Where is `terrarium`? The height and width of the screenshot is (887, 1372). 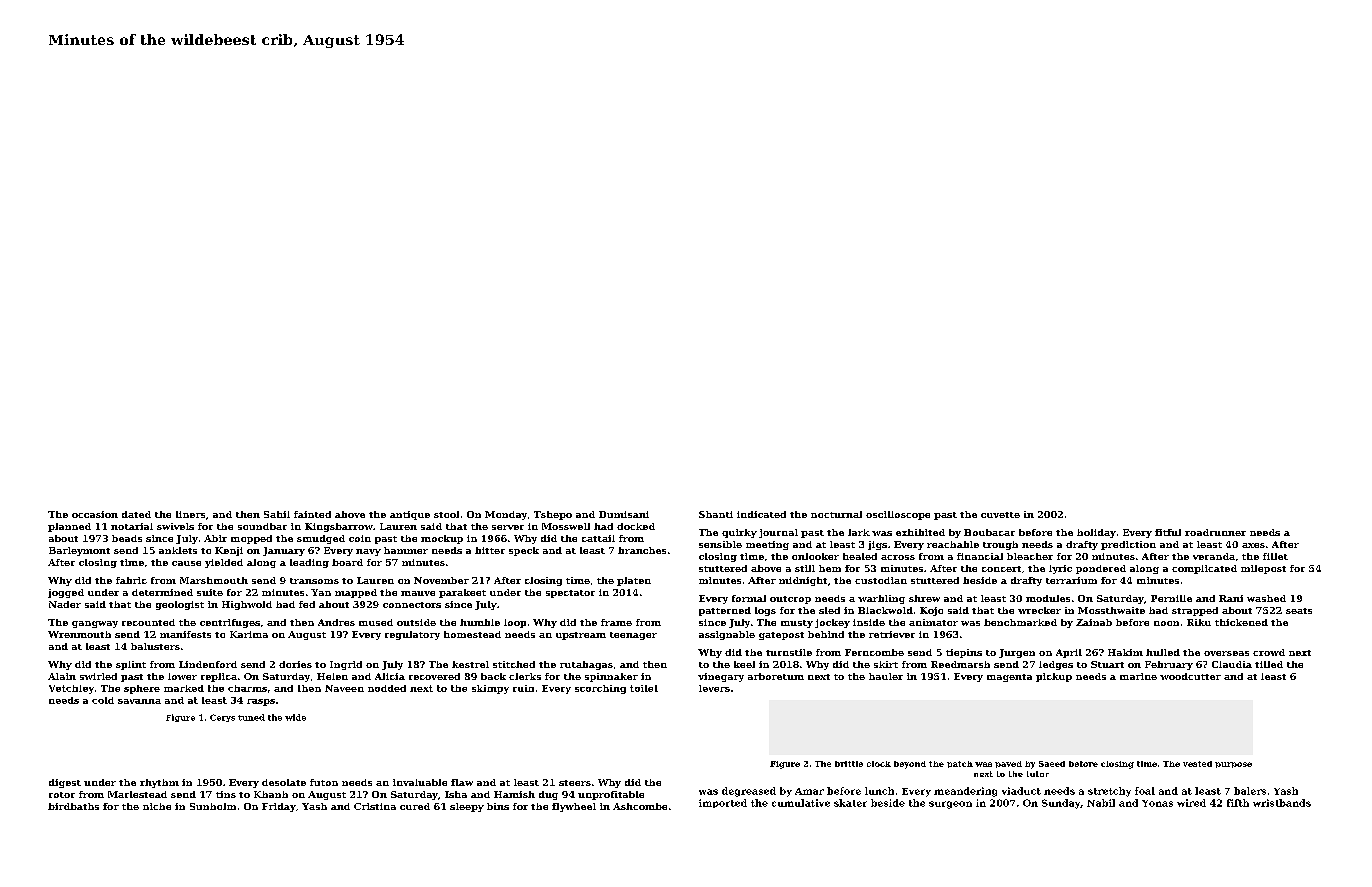 terrarium is located at coordinates (1071, 580).
